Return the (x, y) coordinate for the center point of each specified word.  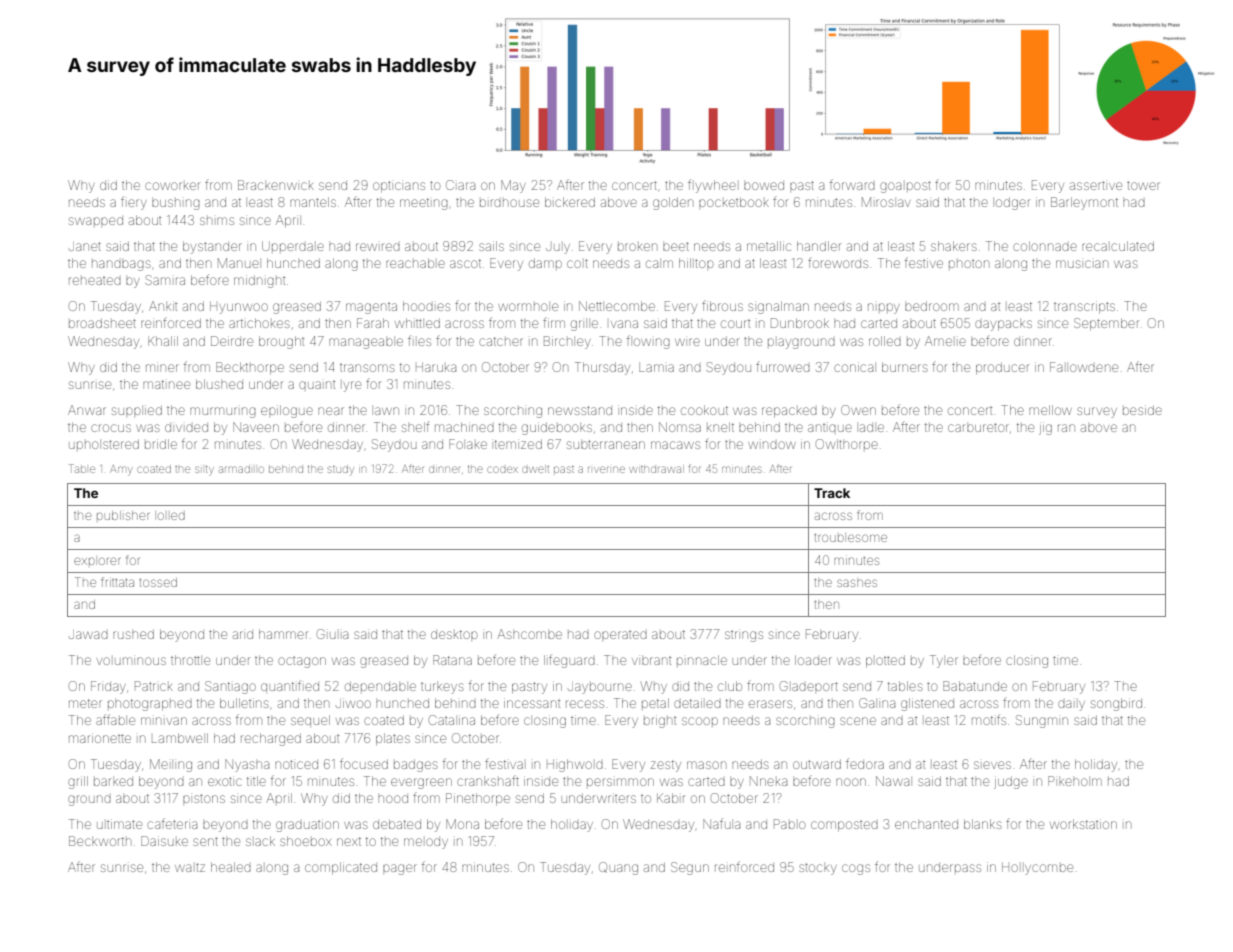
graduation (307, 825)
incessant (532, 703)
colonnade (1045, 246)
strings (744, 636)
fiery (134, 203)
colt (577, 263)
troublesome (850, 538)
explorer (97, 561)
